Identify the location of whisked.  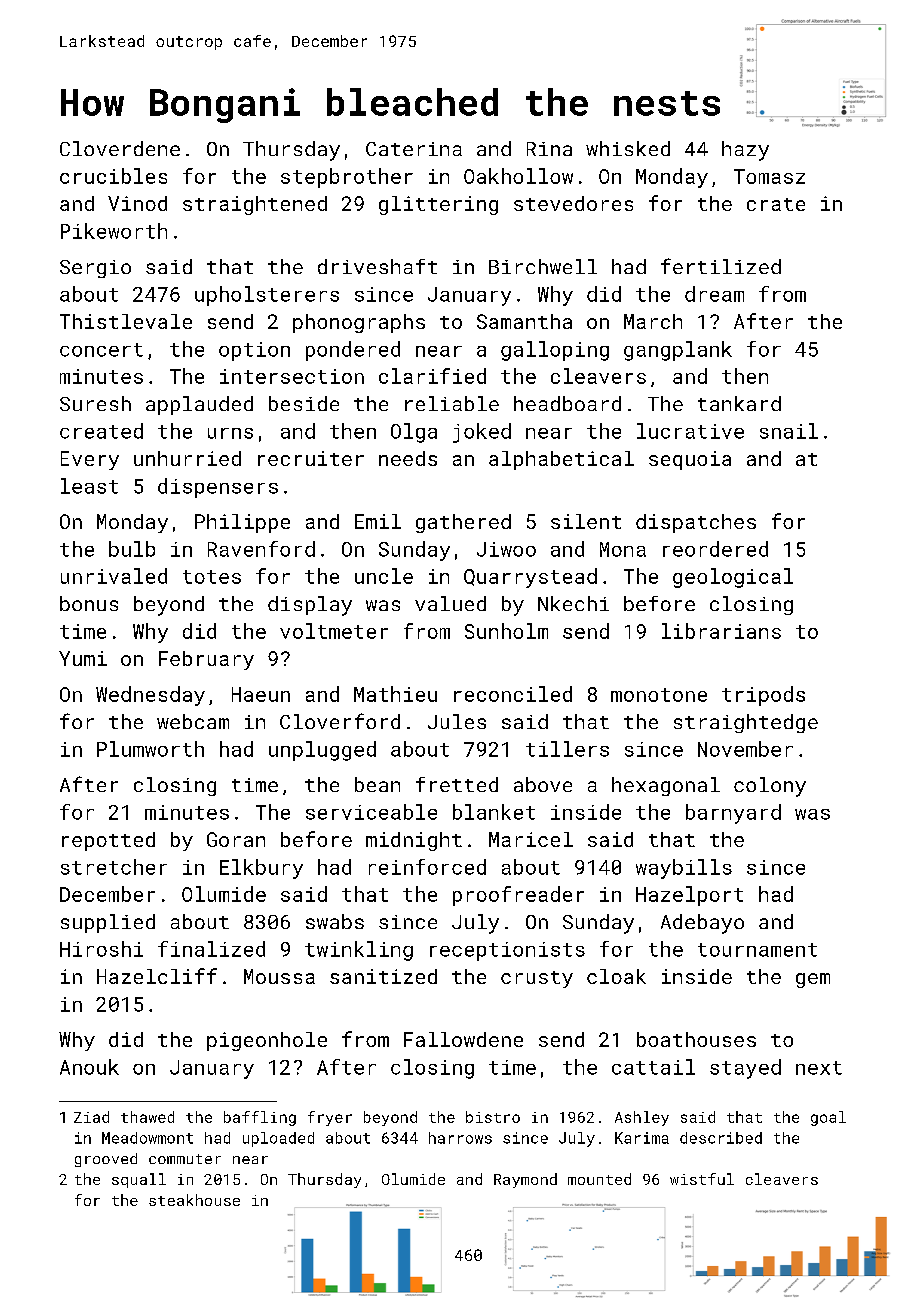
(628, 148).
